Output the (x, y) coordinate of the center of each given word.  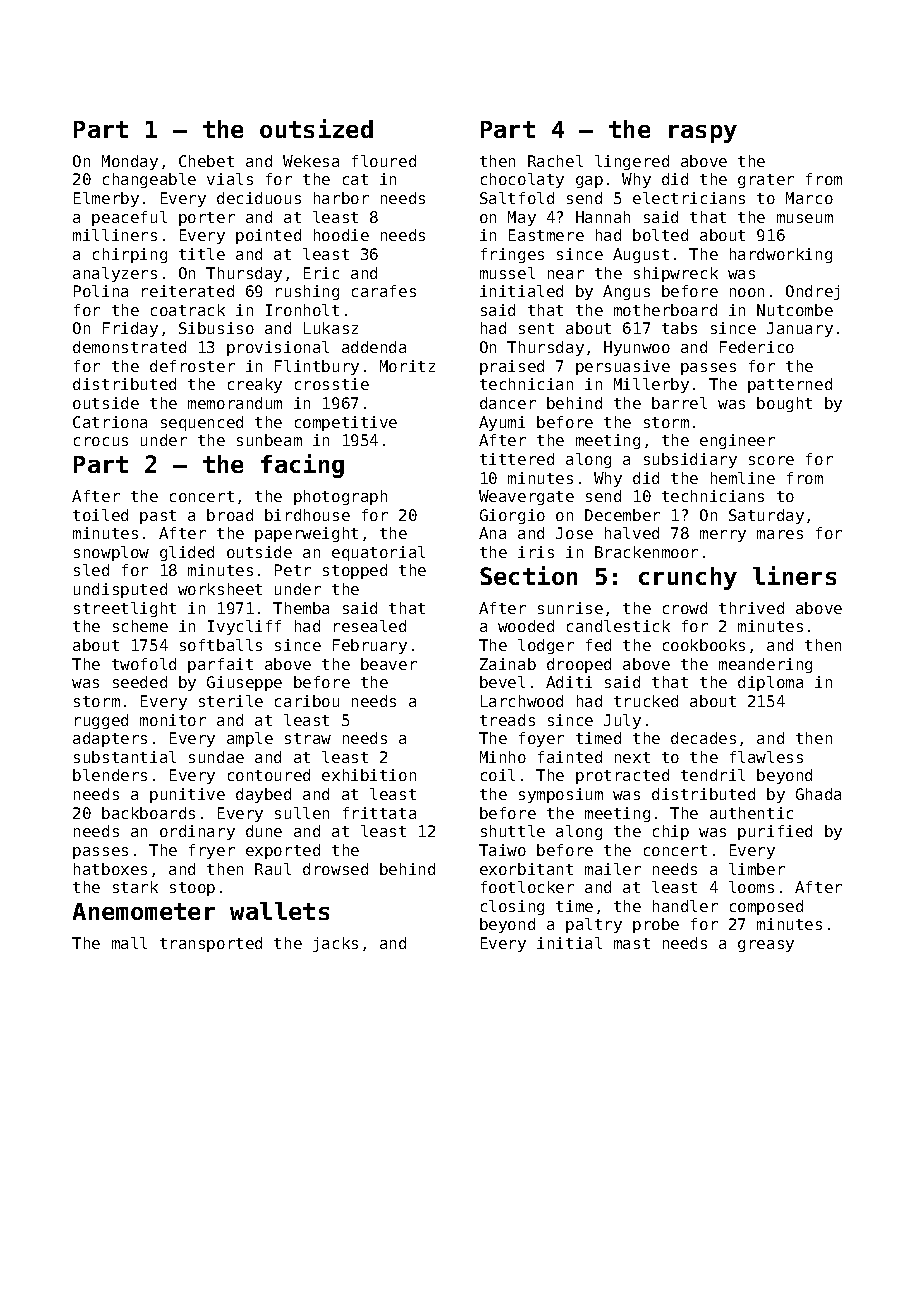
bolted (660, 235)
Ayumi (502, 423)
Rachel (555, 161)
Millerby (651, 385)
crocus (101, 441)
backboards (148, 813)
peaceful (129, 218)
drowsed (335, 869)
